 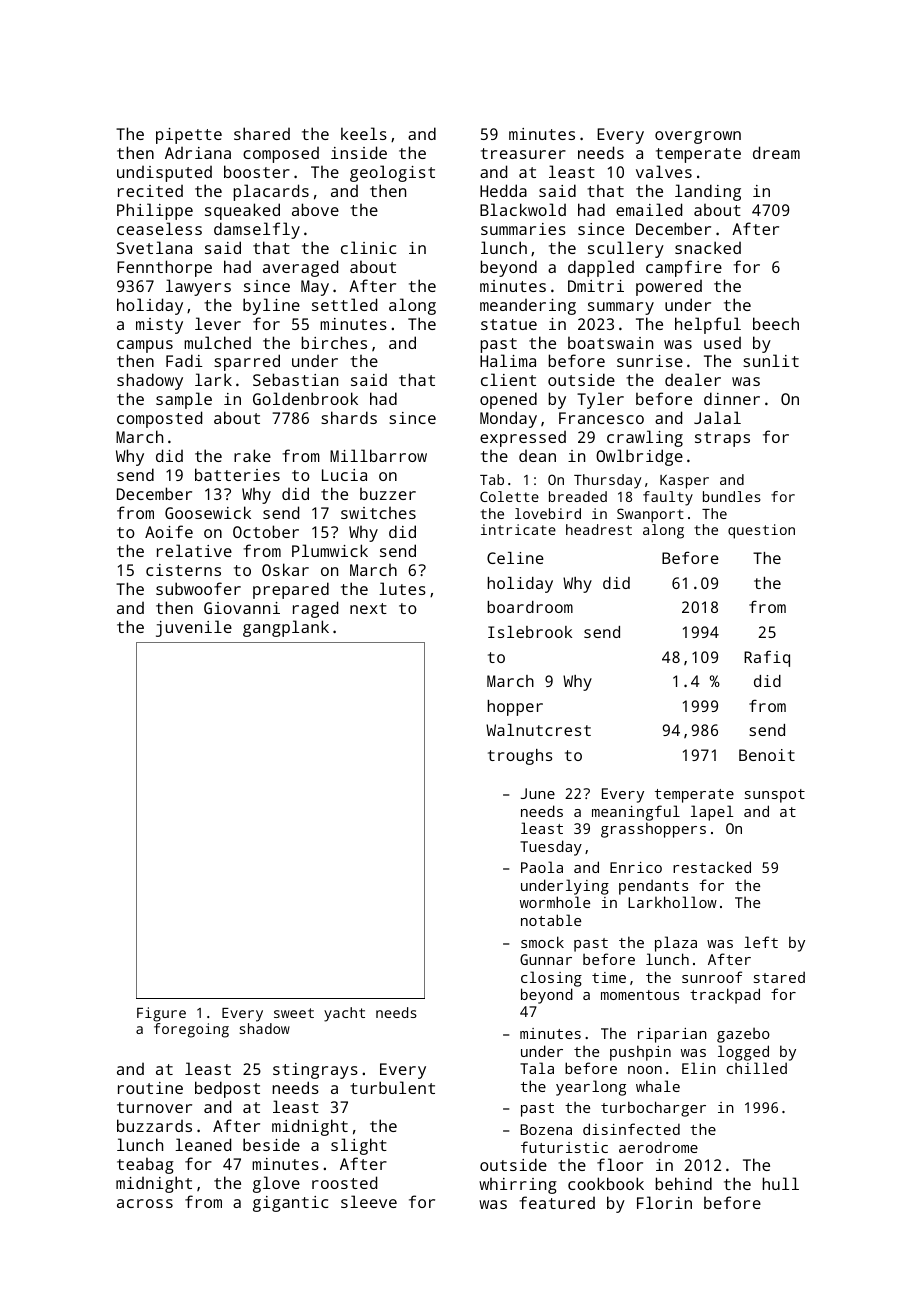 I want to click on juvenile, so click(x=194, y=628).
